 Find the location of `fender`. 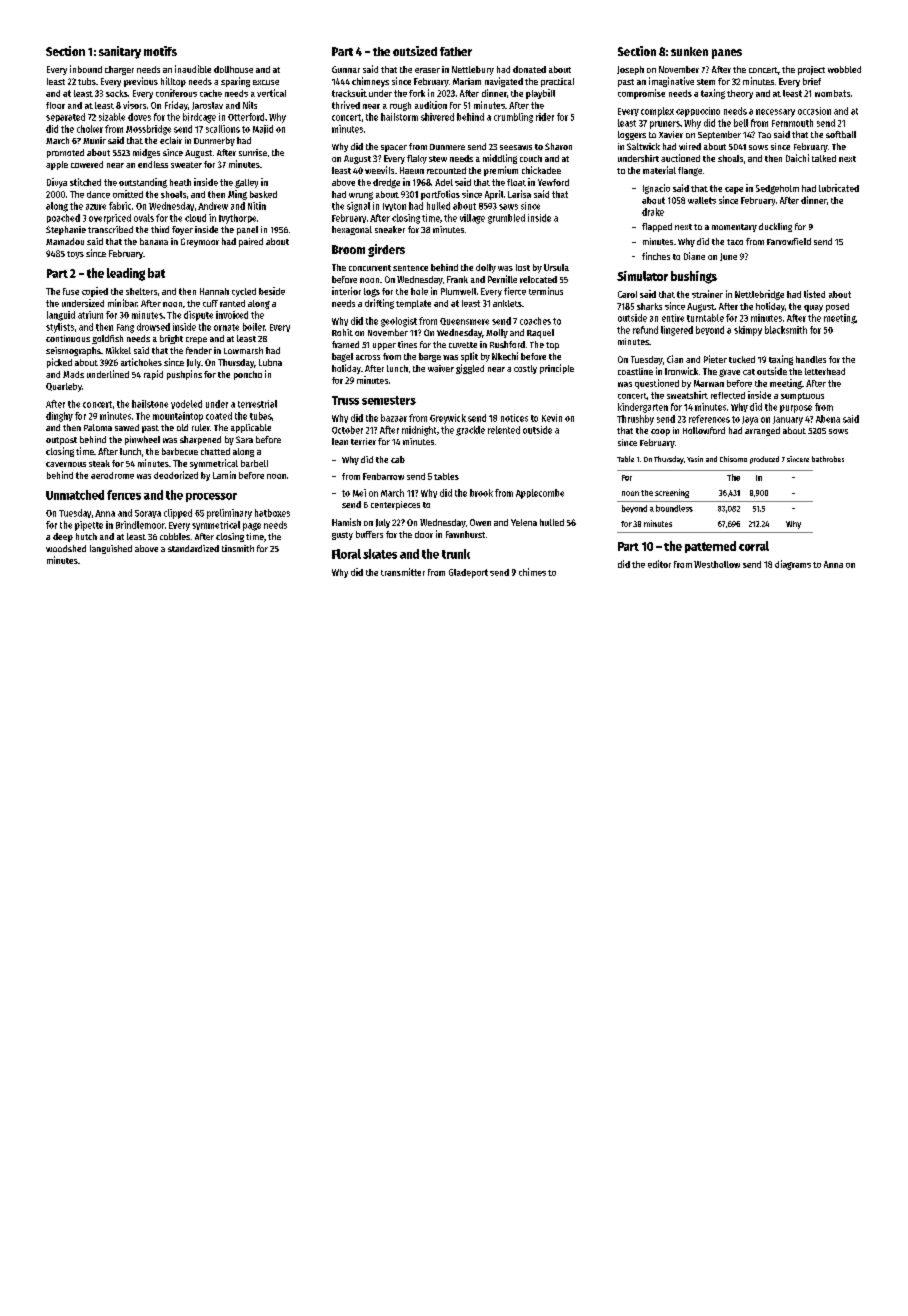

fender is located at coordinates (199, 350).
